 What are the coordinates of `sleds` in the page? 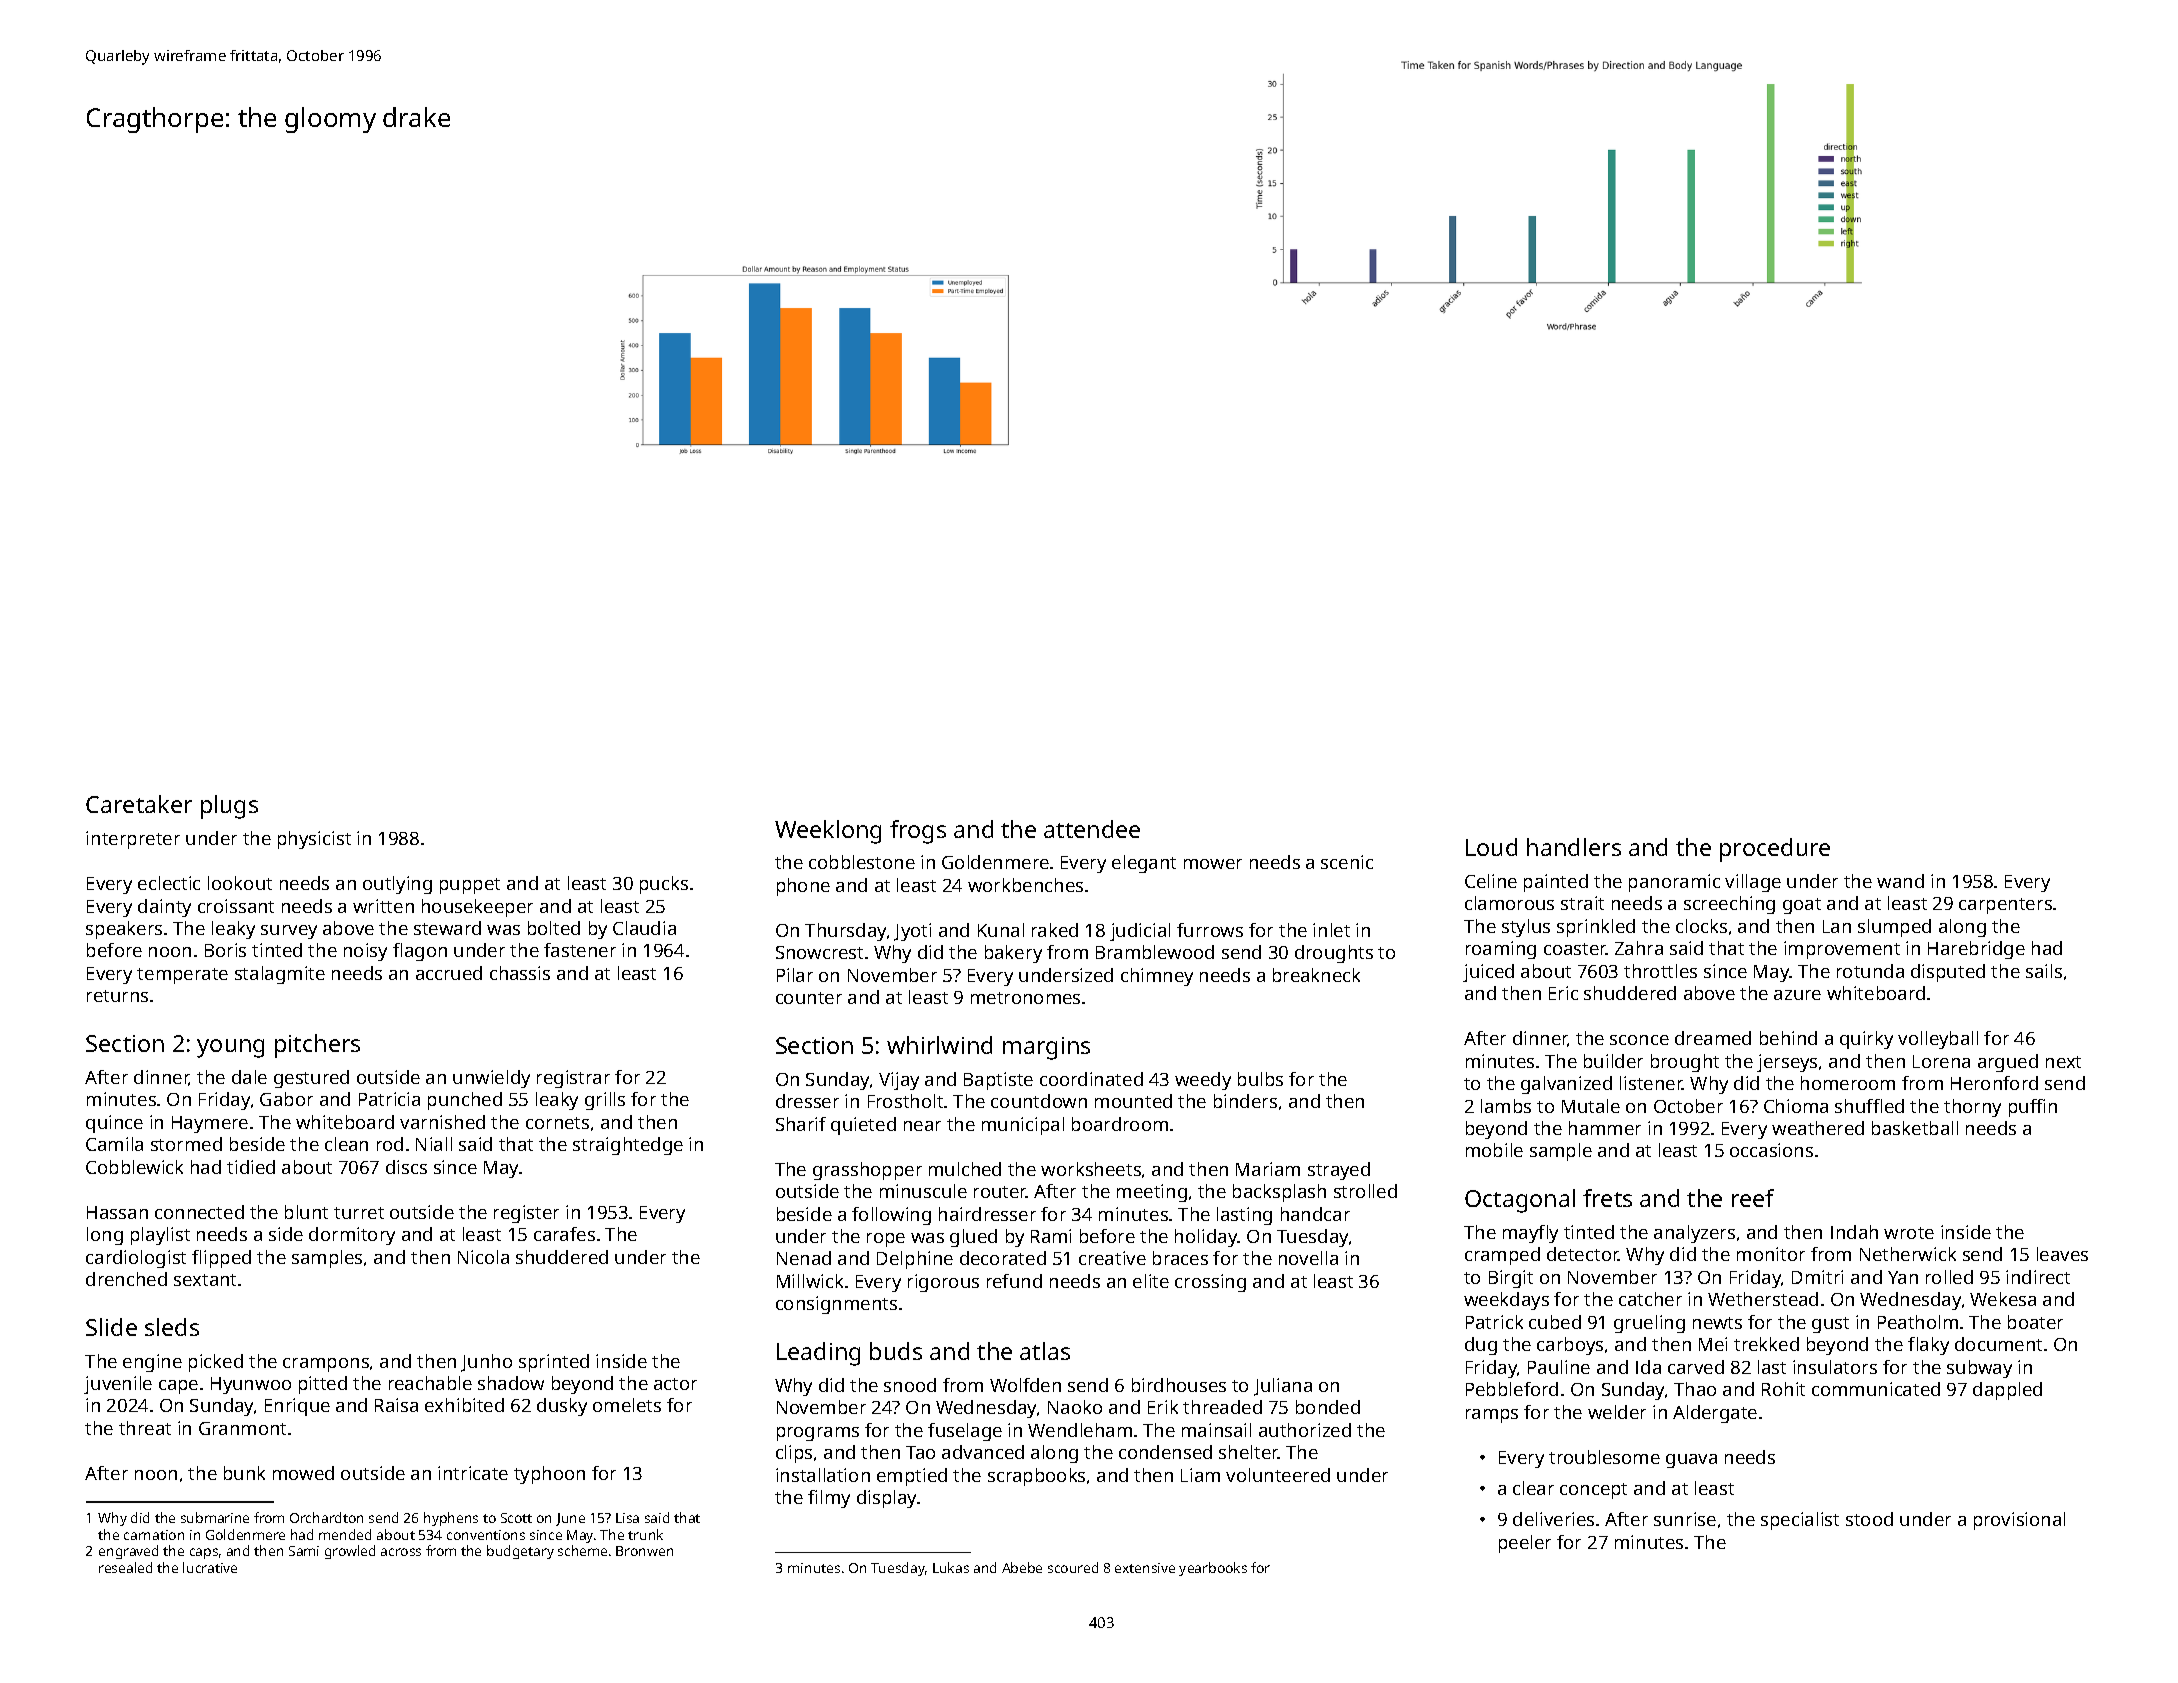 It's located at (172, 1327).
